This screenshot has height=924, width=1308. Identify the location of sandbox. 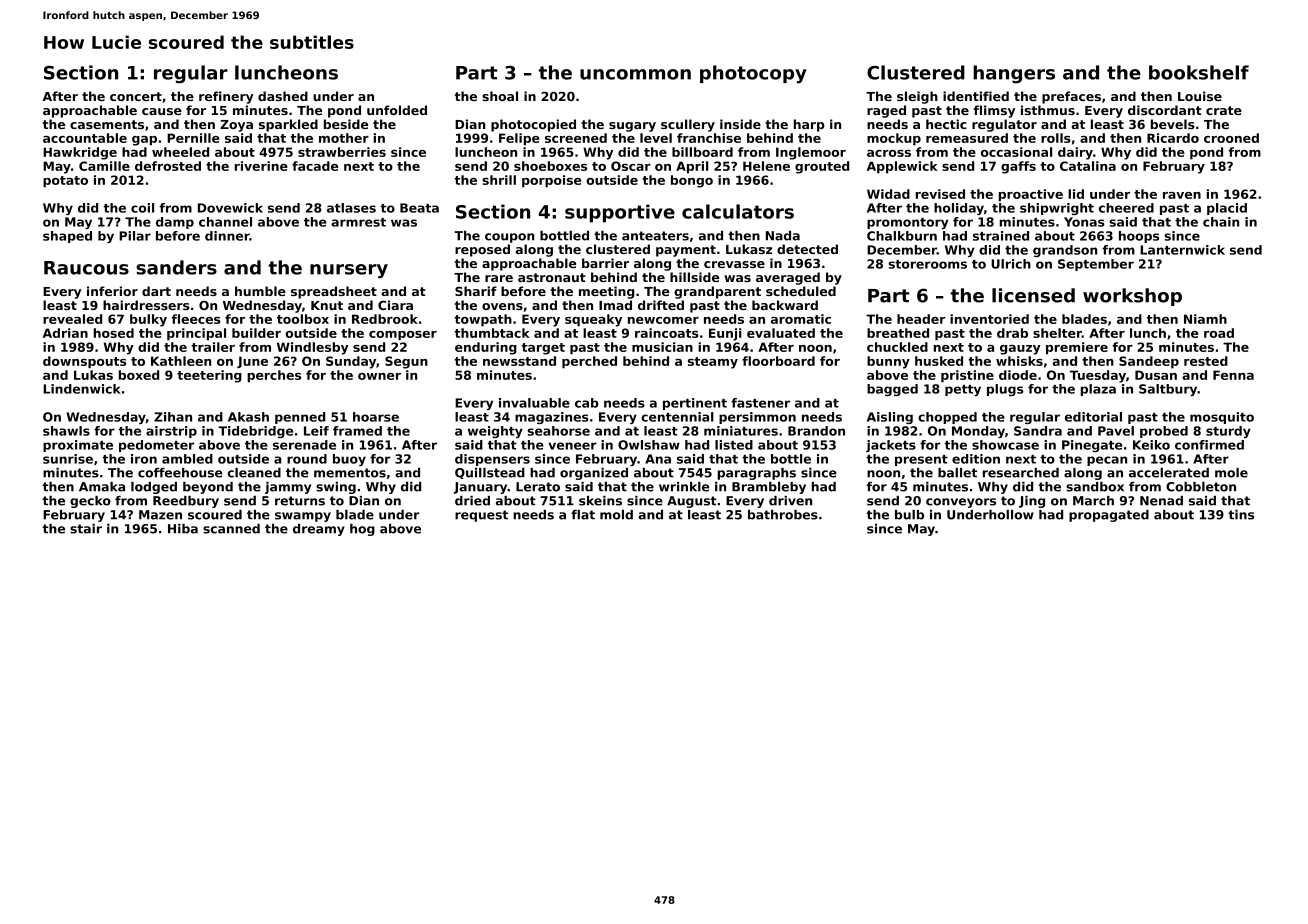
(1095, 487).
